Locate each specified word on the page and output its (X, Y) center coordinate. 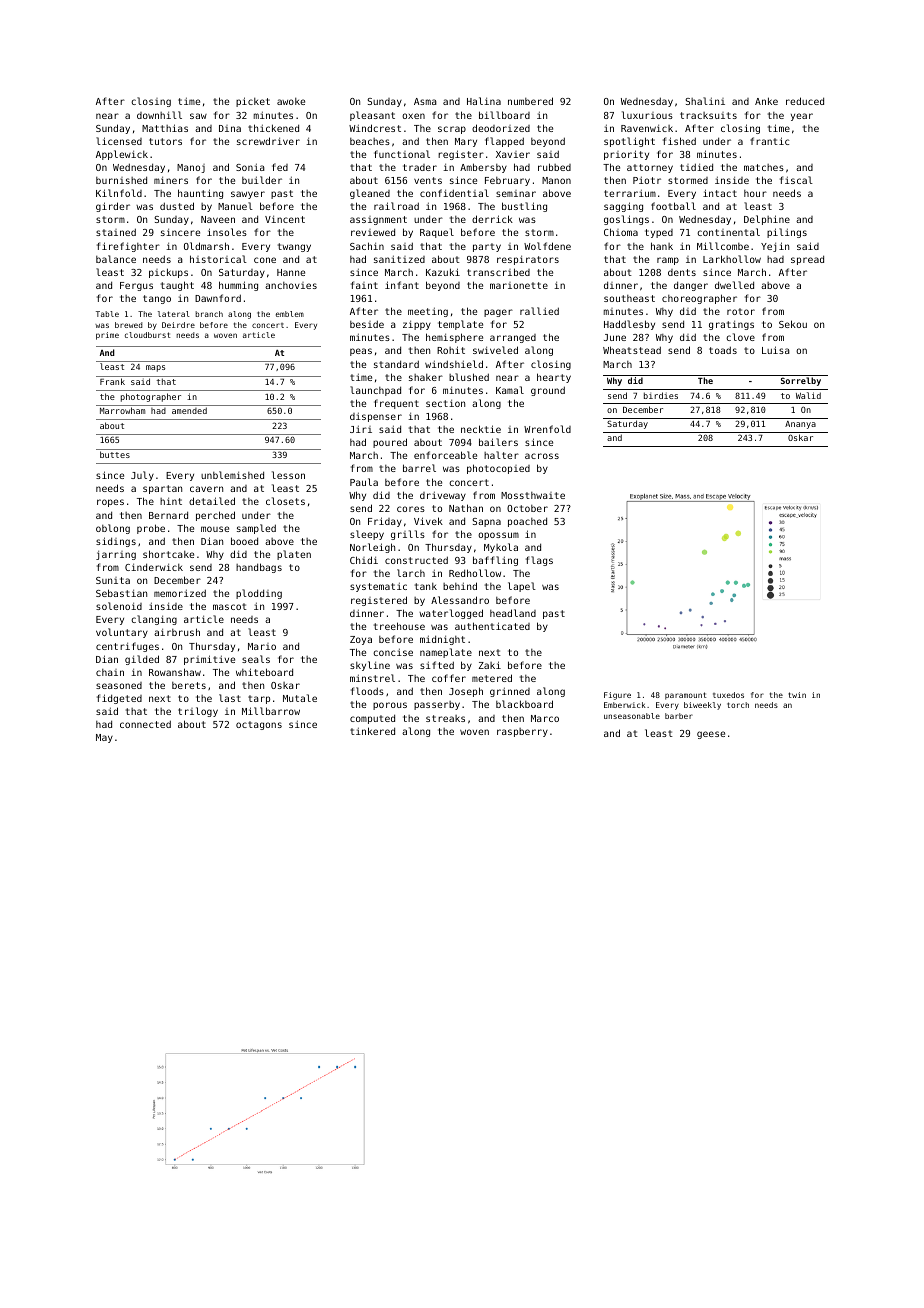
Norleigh (372, 548)
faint (364, 285)
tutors (165, 141)
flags (539, 561)
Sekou (793, 324)
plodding (259, 594)
